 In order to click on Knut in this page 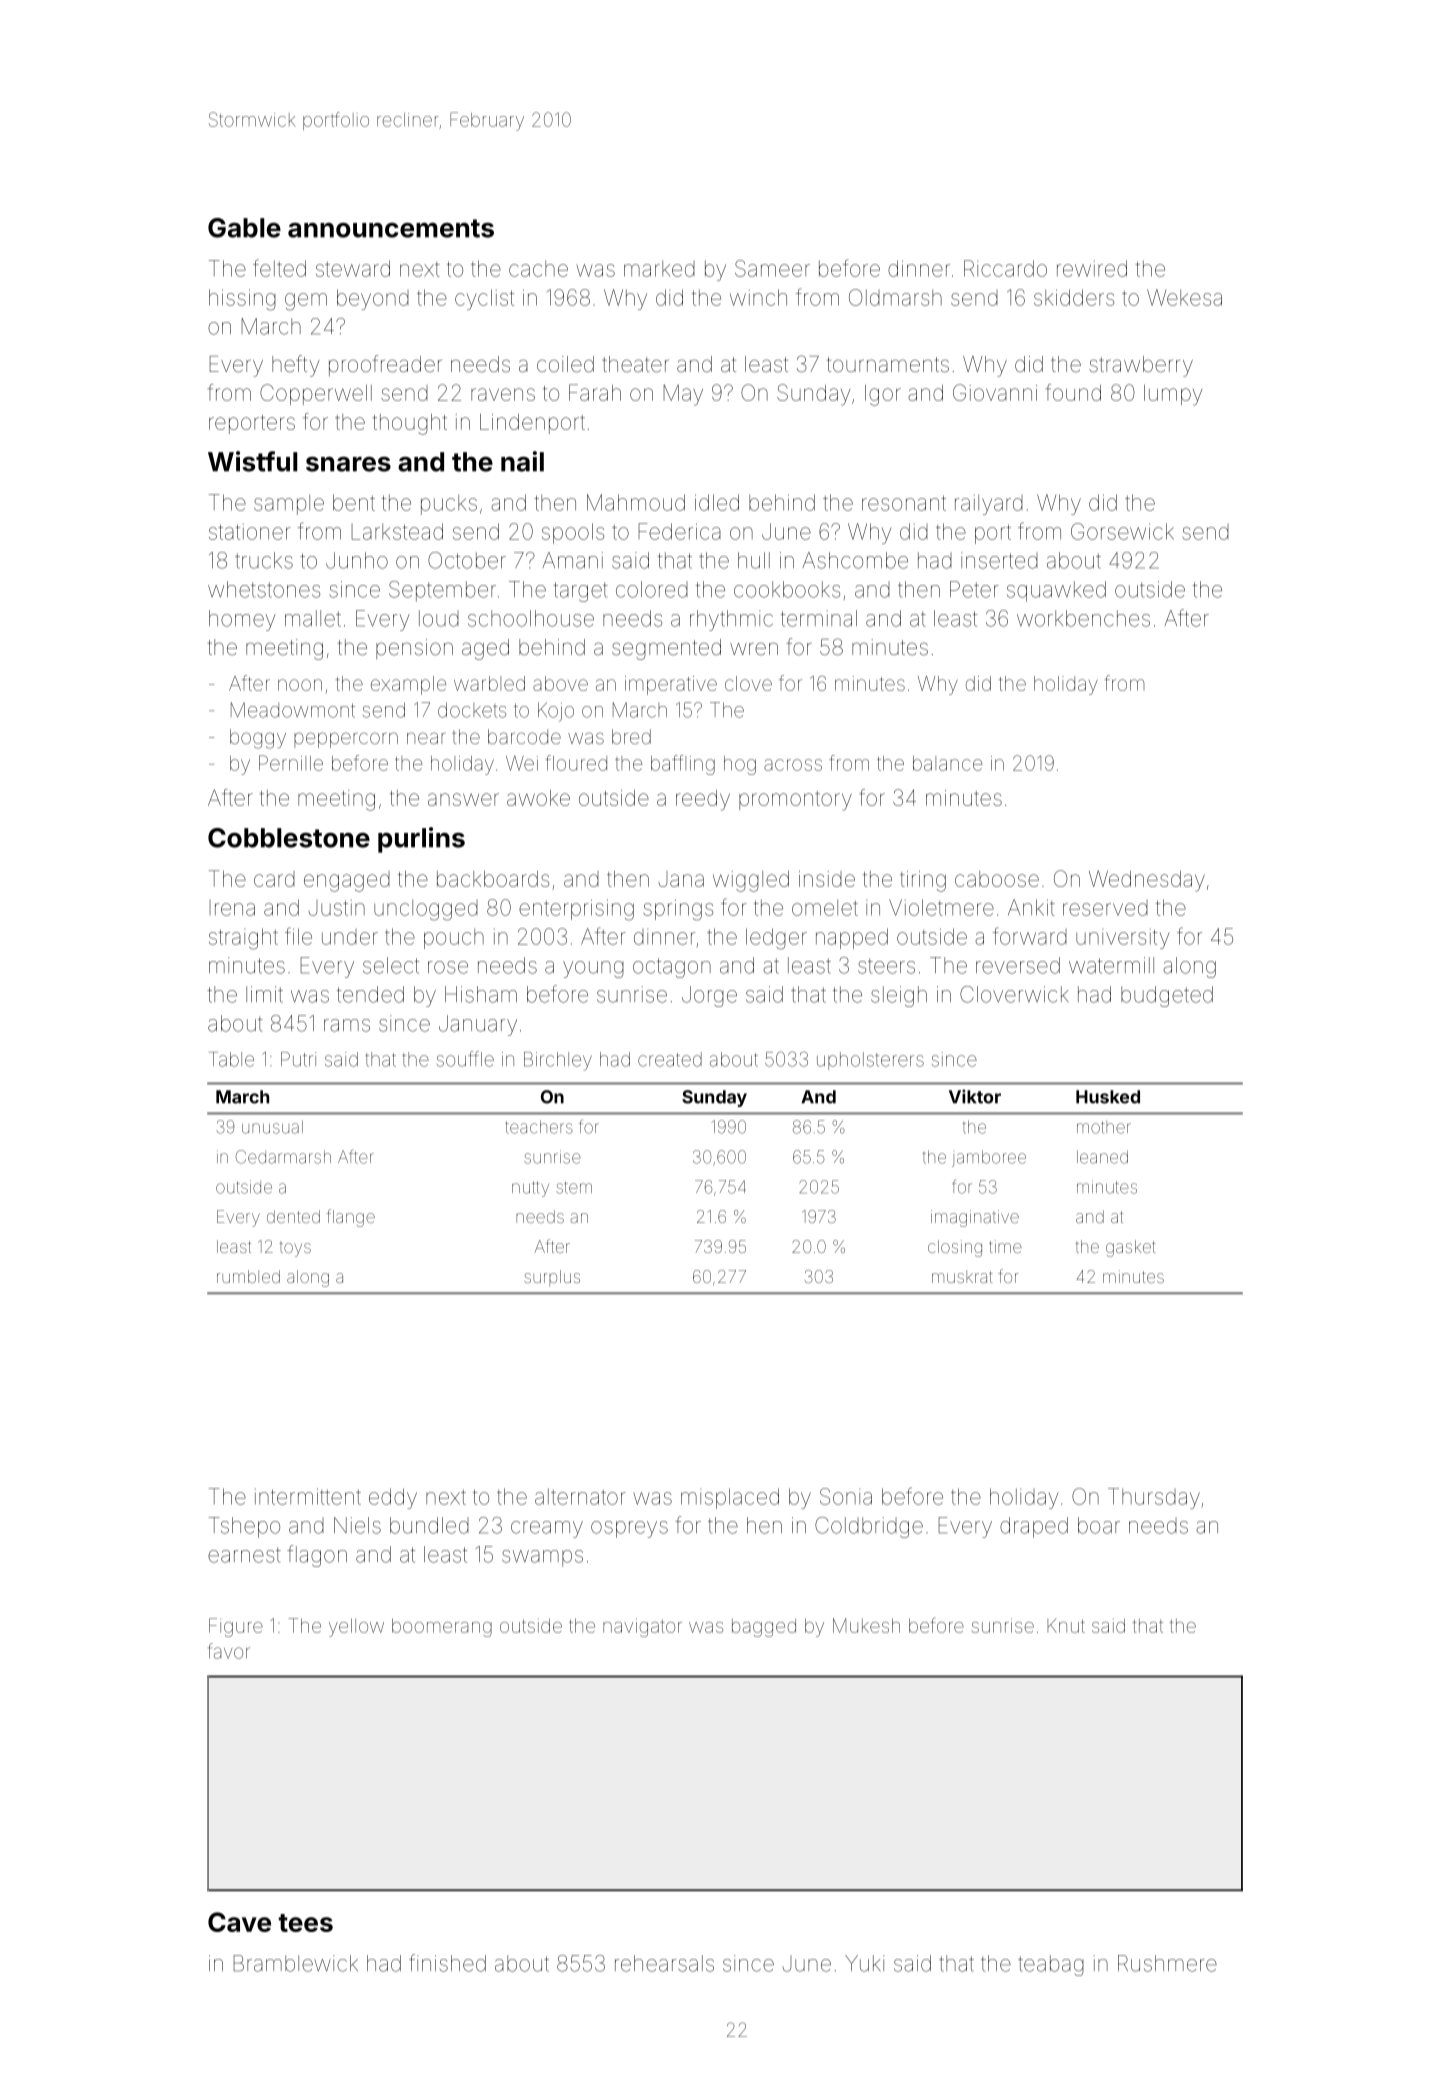, I will do `click(1066, 1626)`.
